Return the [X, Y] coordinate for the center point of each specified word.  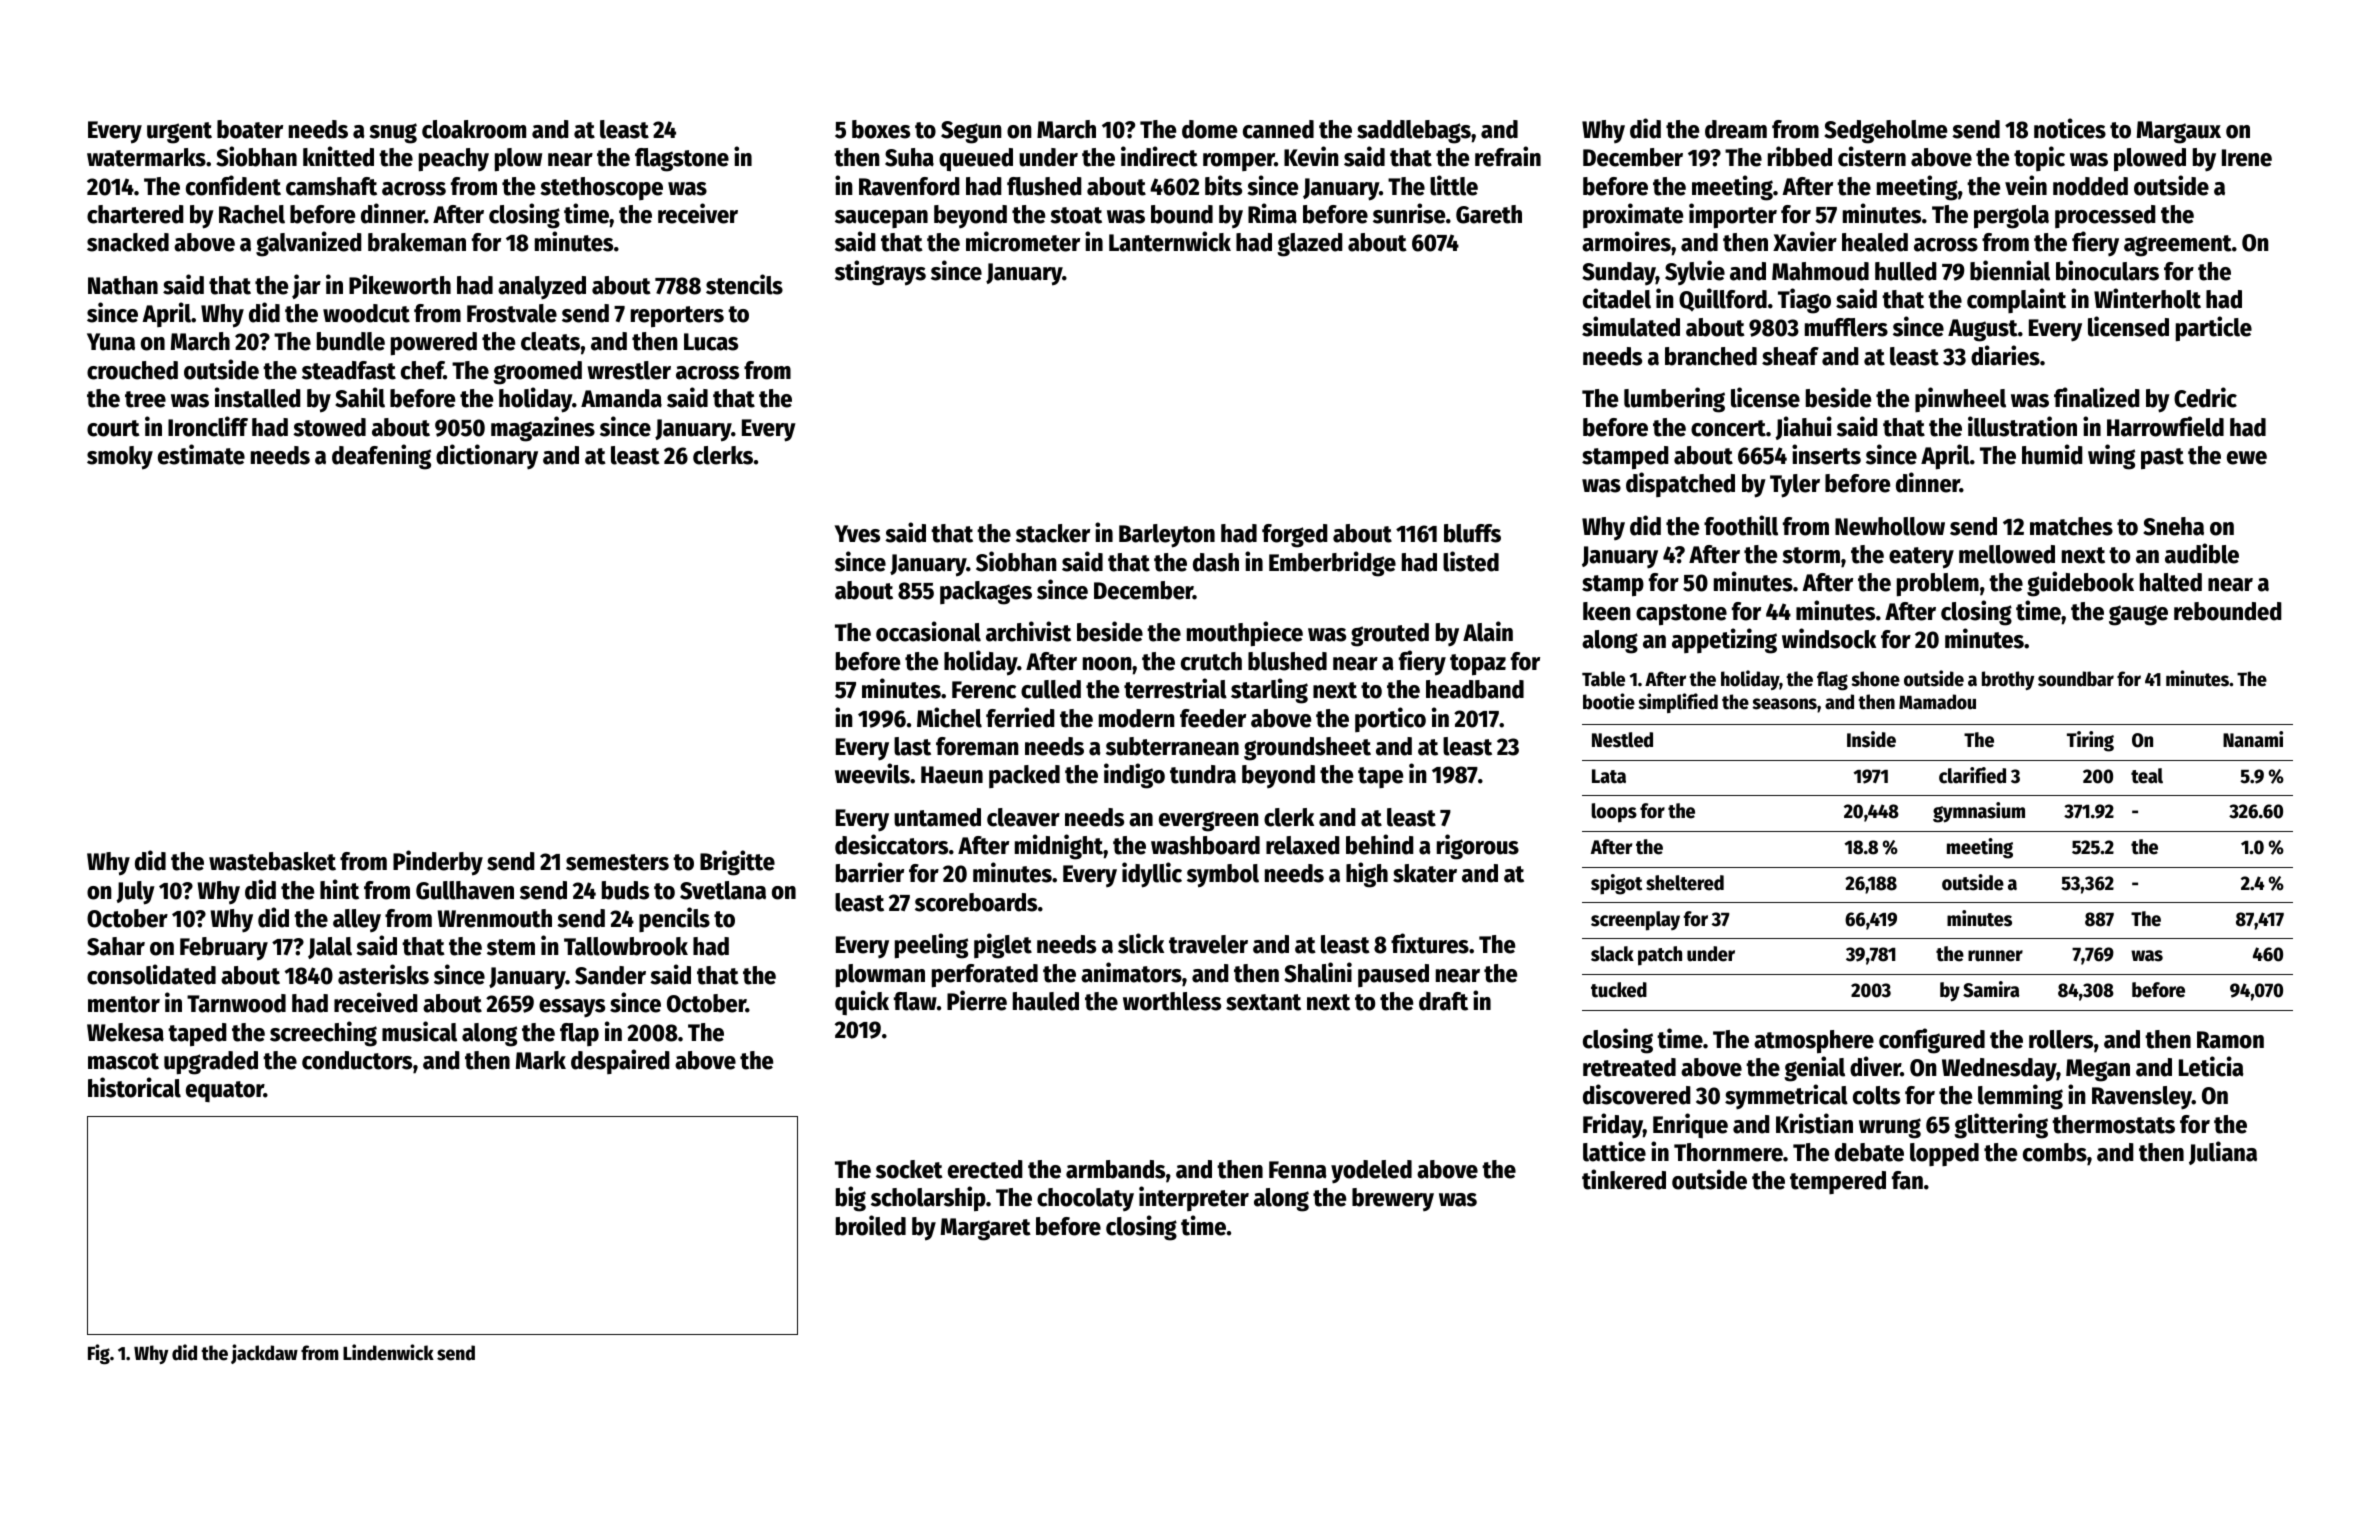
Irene [2247, 158]
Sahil [360, 397]
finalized [2097, 397]
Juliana [2223, 1153]
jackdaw [264, 1354]
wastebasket [272, 861]
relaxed [1303, 845]
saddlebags [1414, 132]
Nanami [2253, 739]
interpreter [1194, 1198]
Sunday [1619, 273]
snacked [128, 242]
